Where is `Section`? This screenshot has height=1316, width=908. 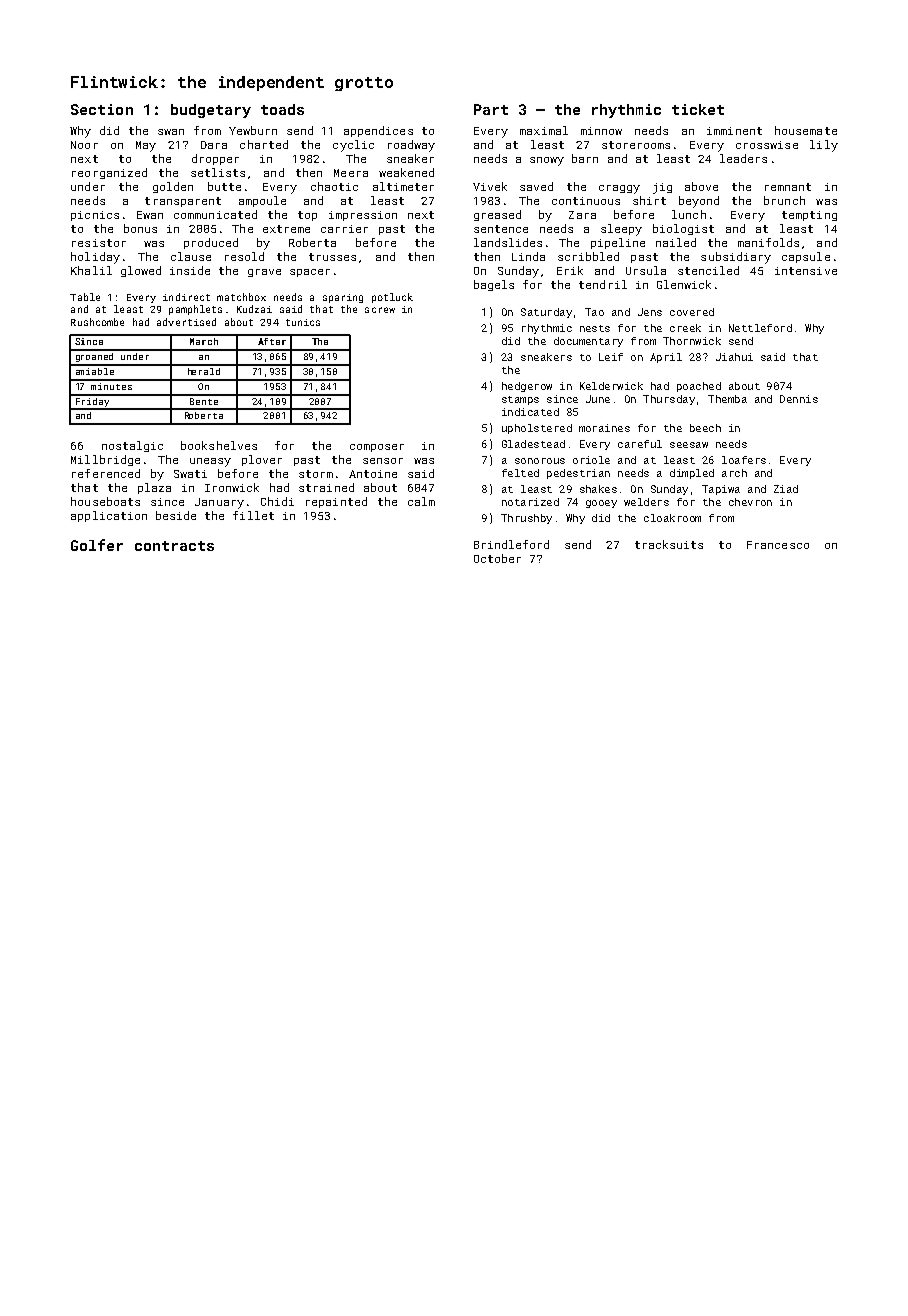 Section is located at coordinates (102, 109).
